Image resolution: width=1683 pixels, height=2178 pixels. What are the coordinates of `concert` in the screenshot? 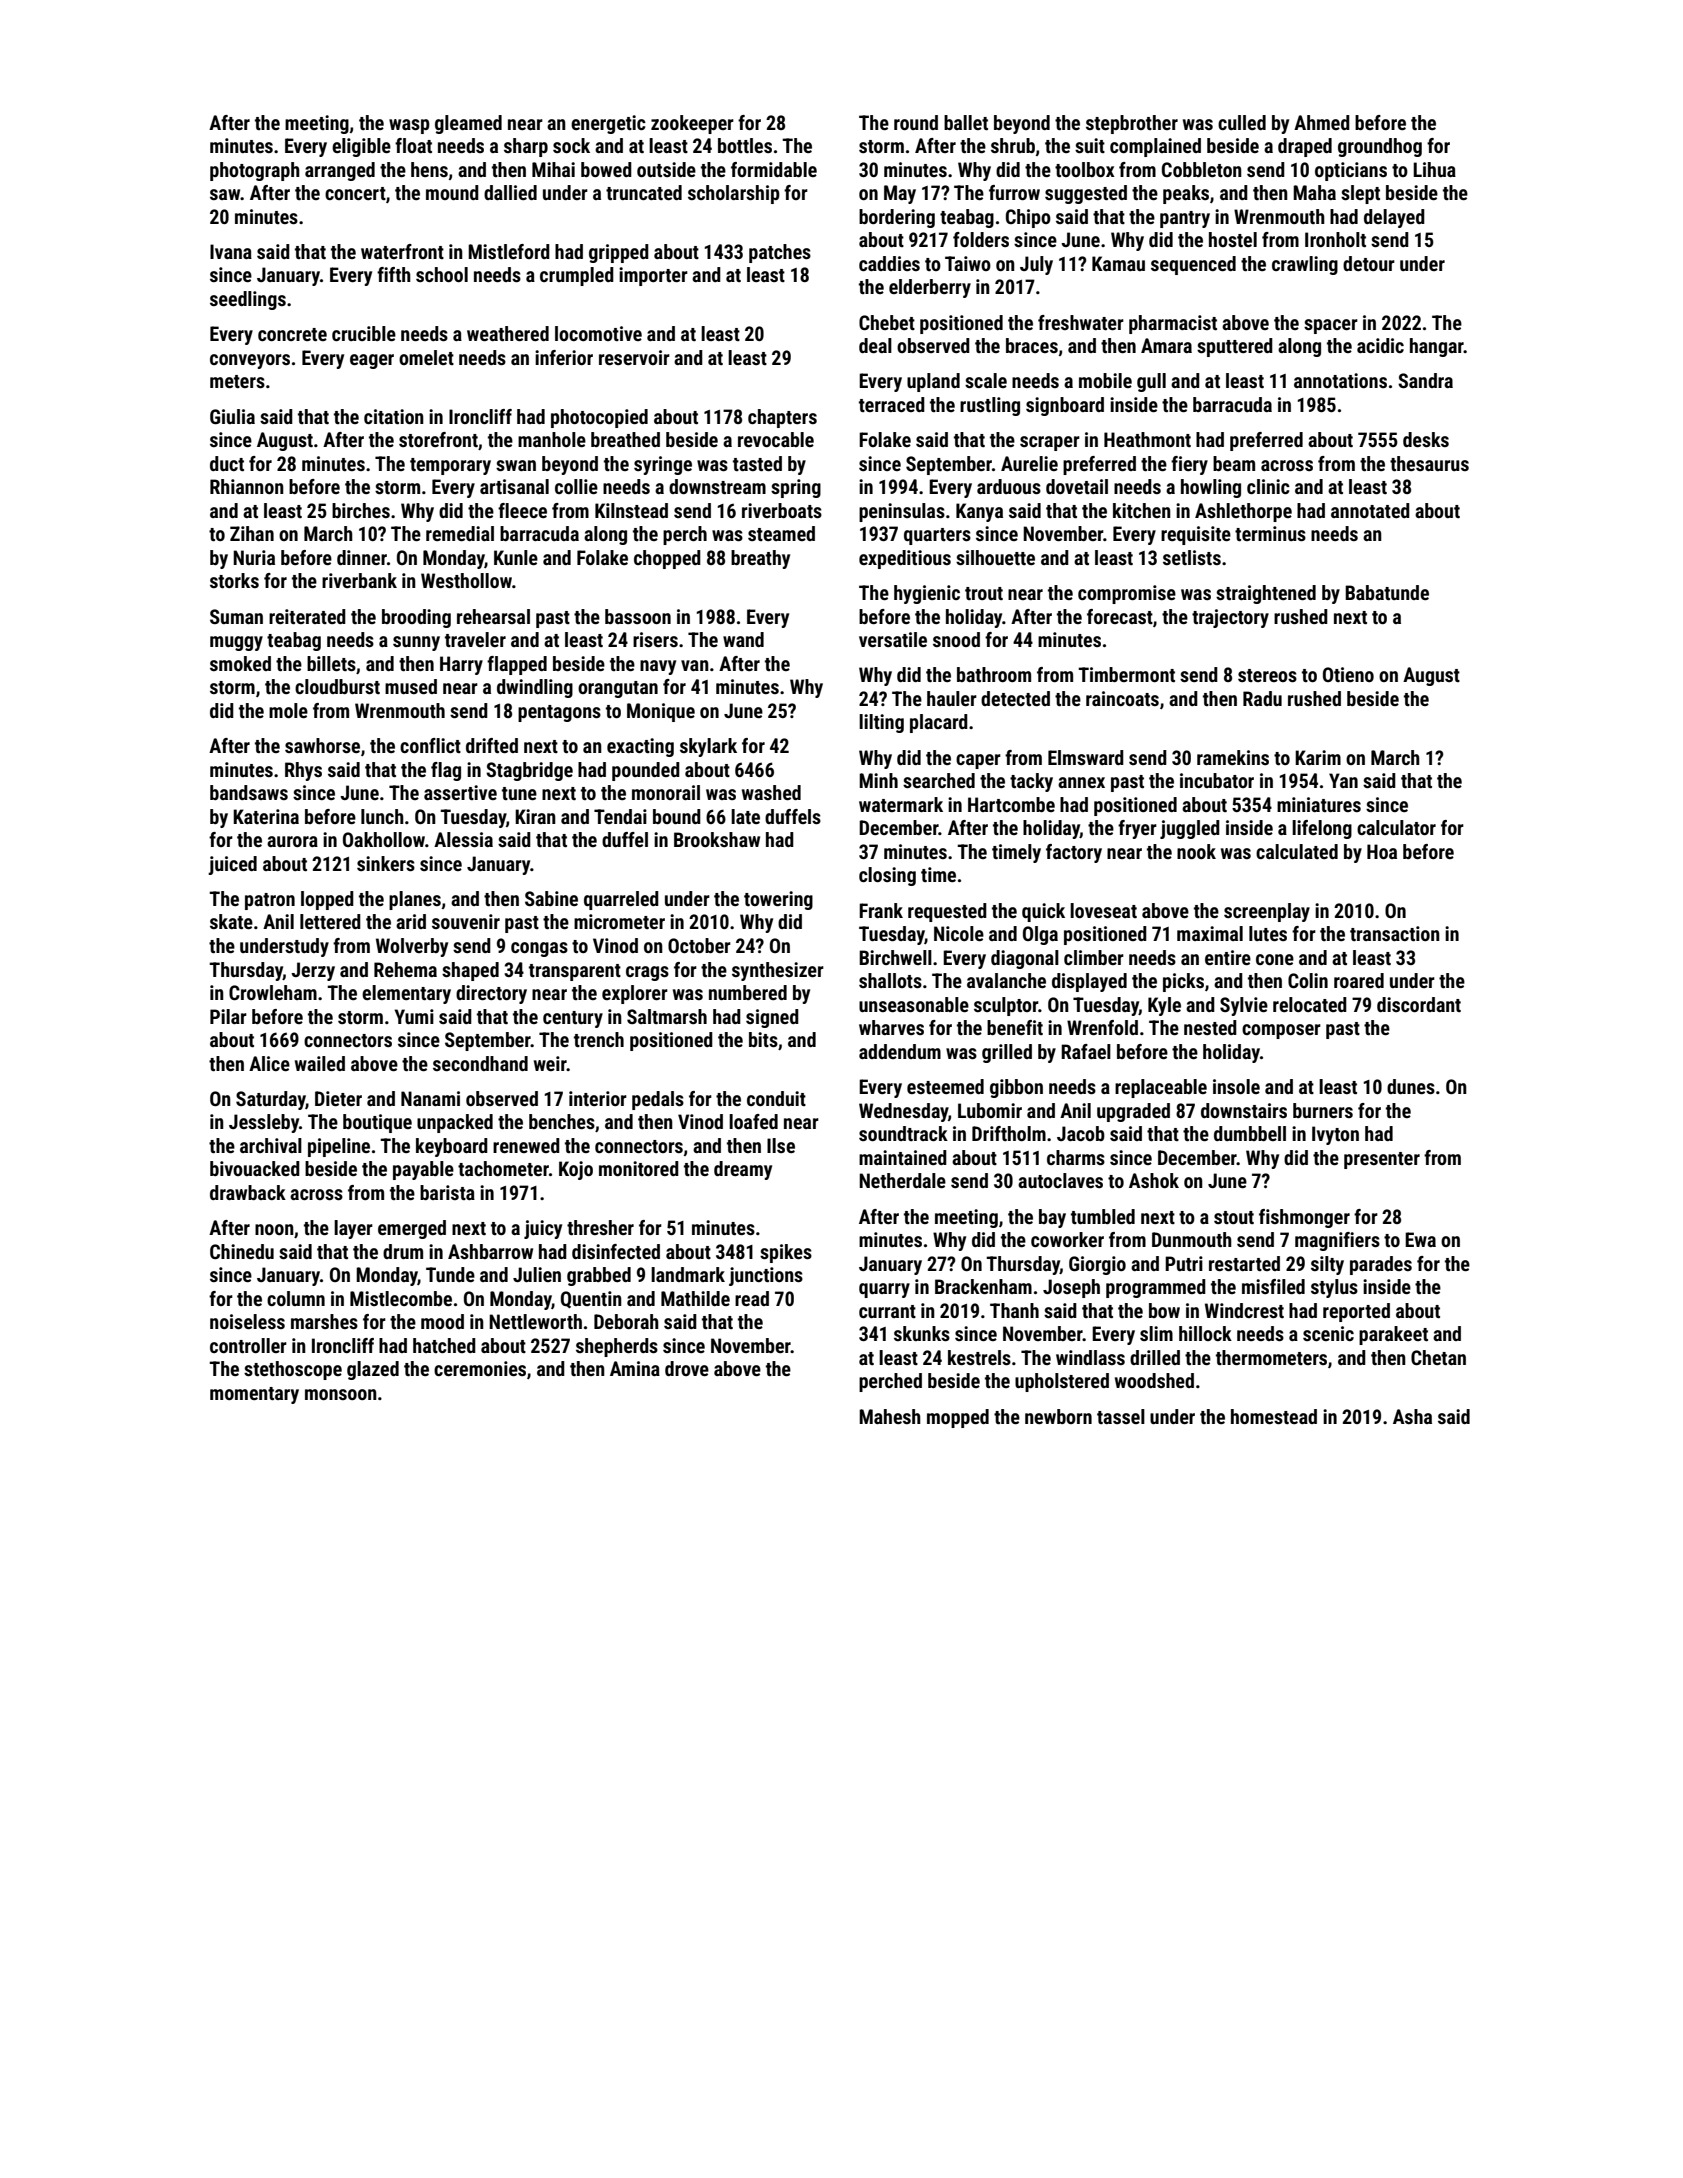 It's located at (355, 193).
